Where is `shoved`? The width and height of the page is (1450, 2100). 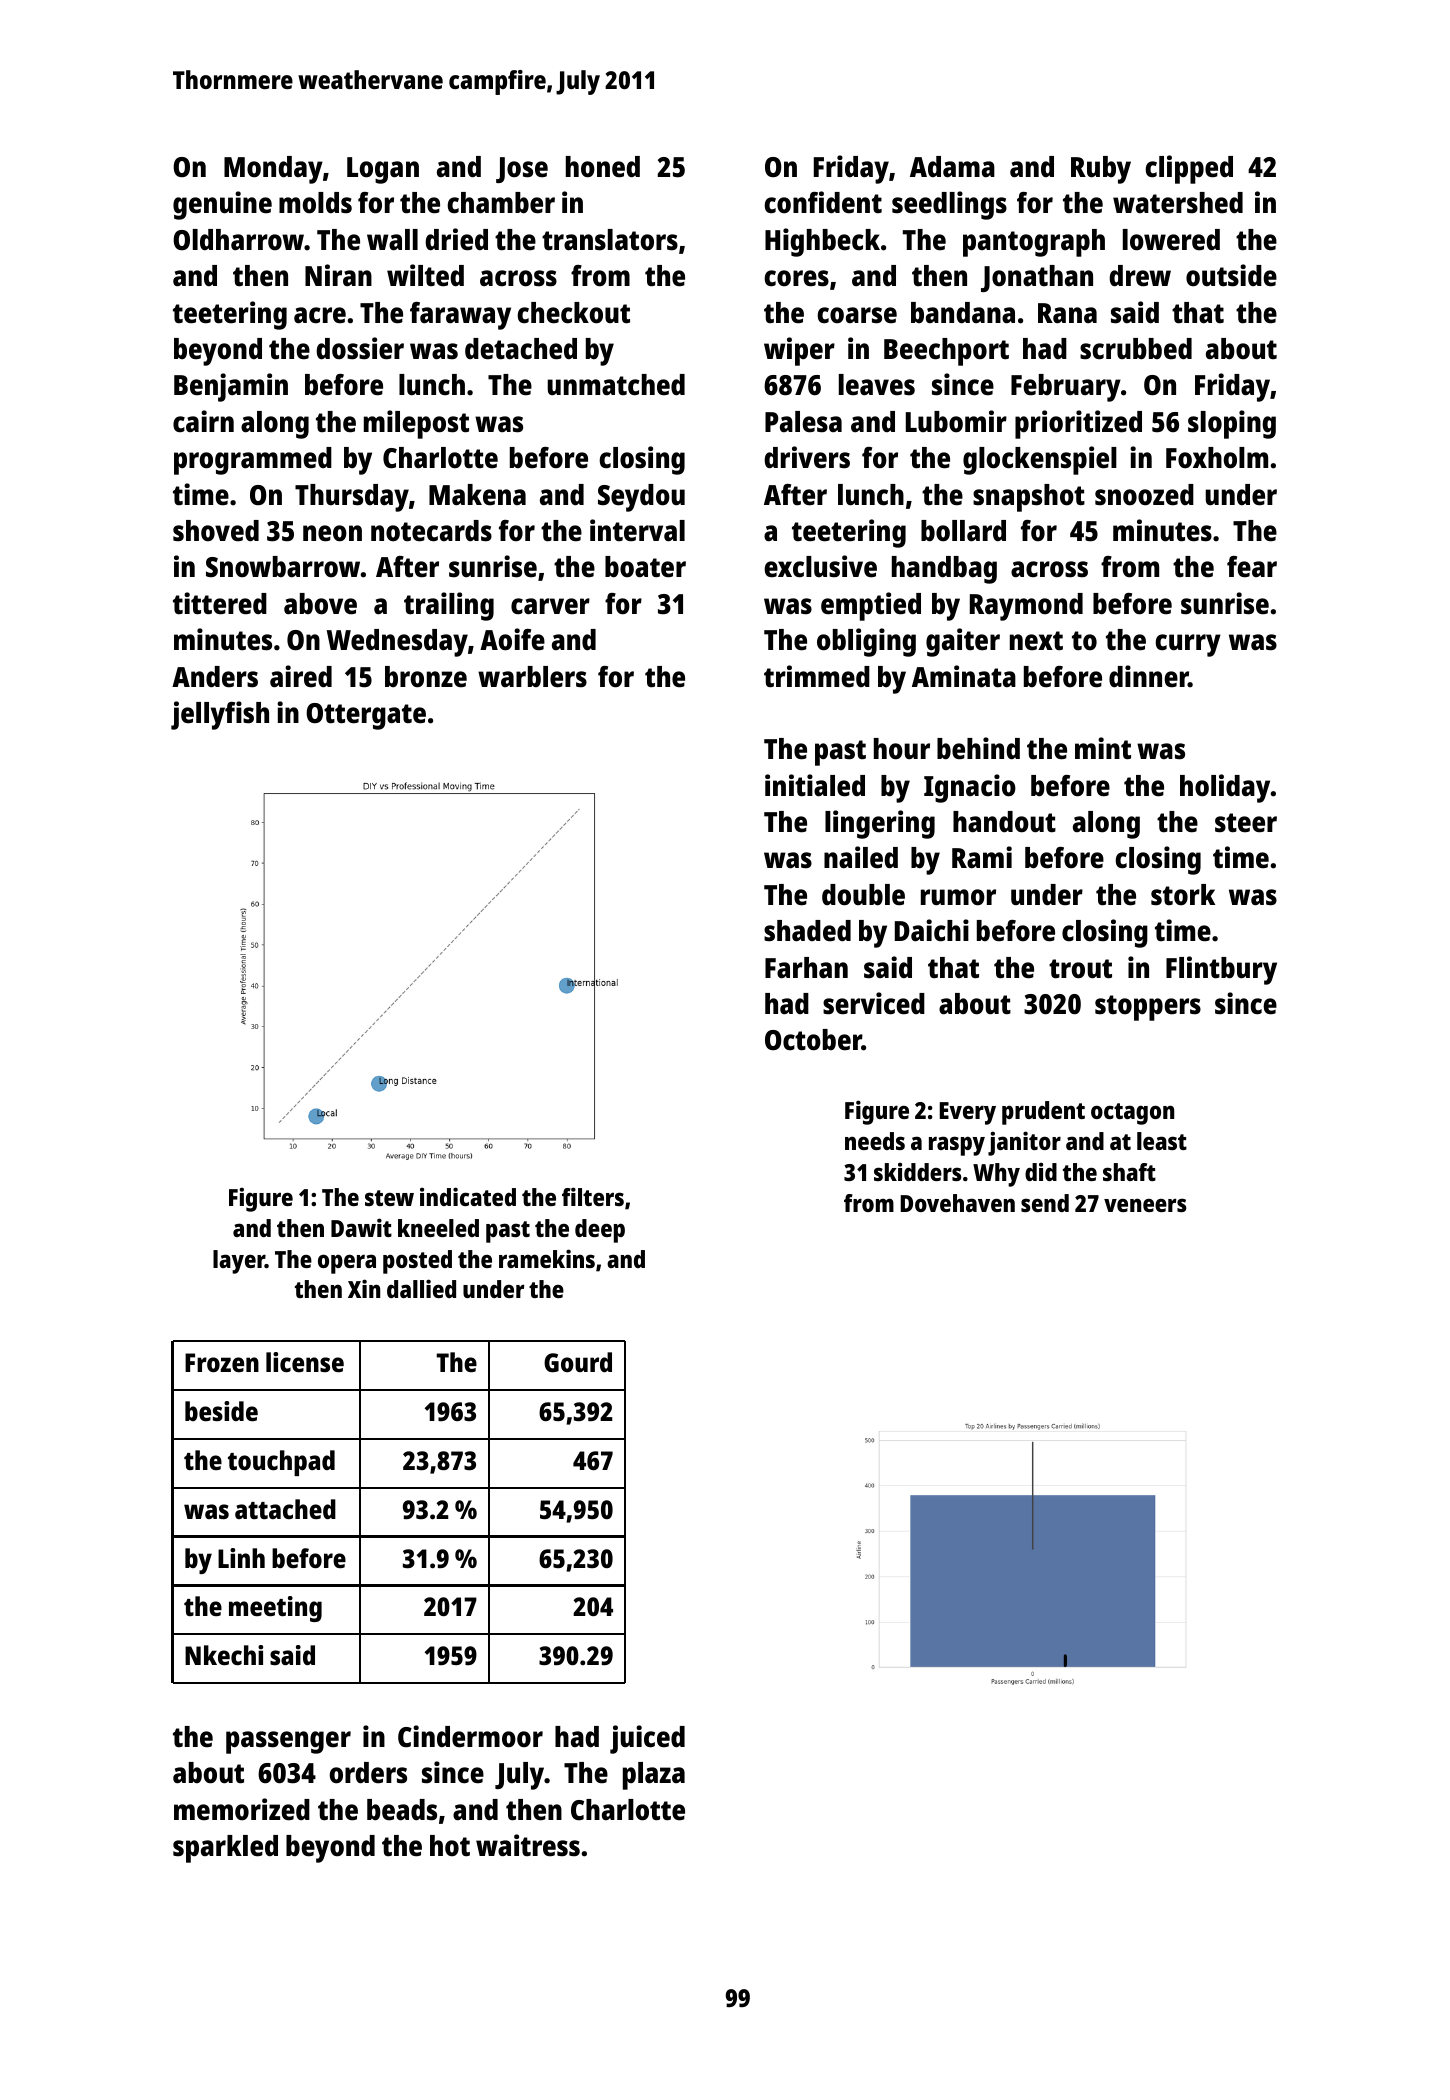 shoved is located at coordinates (216, 531).
